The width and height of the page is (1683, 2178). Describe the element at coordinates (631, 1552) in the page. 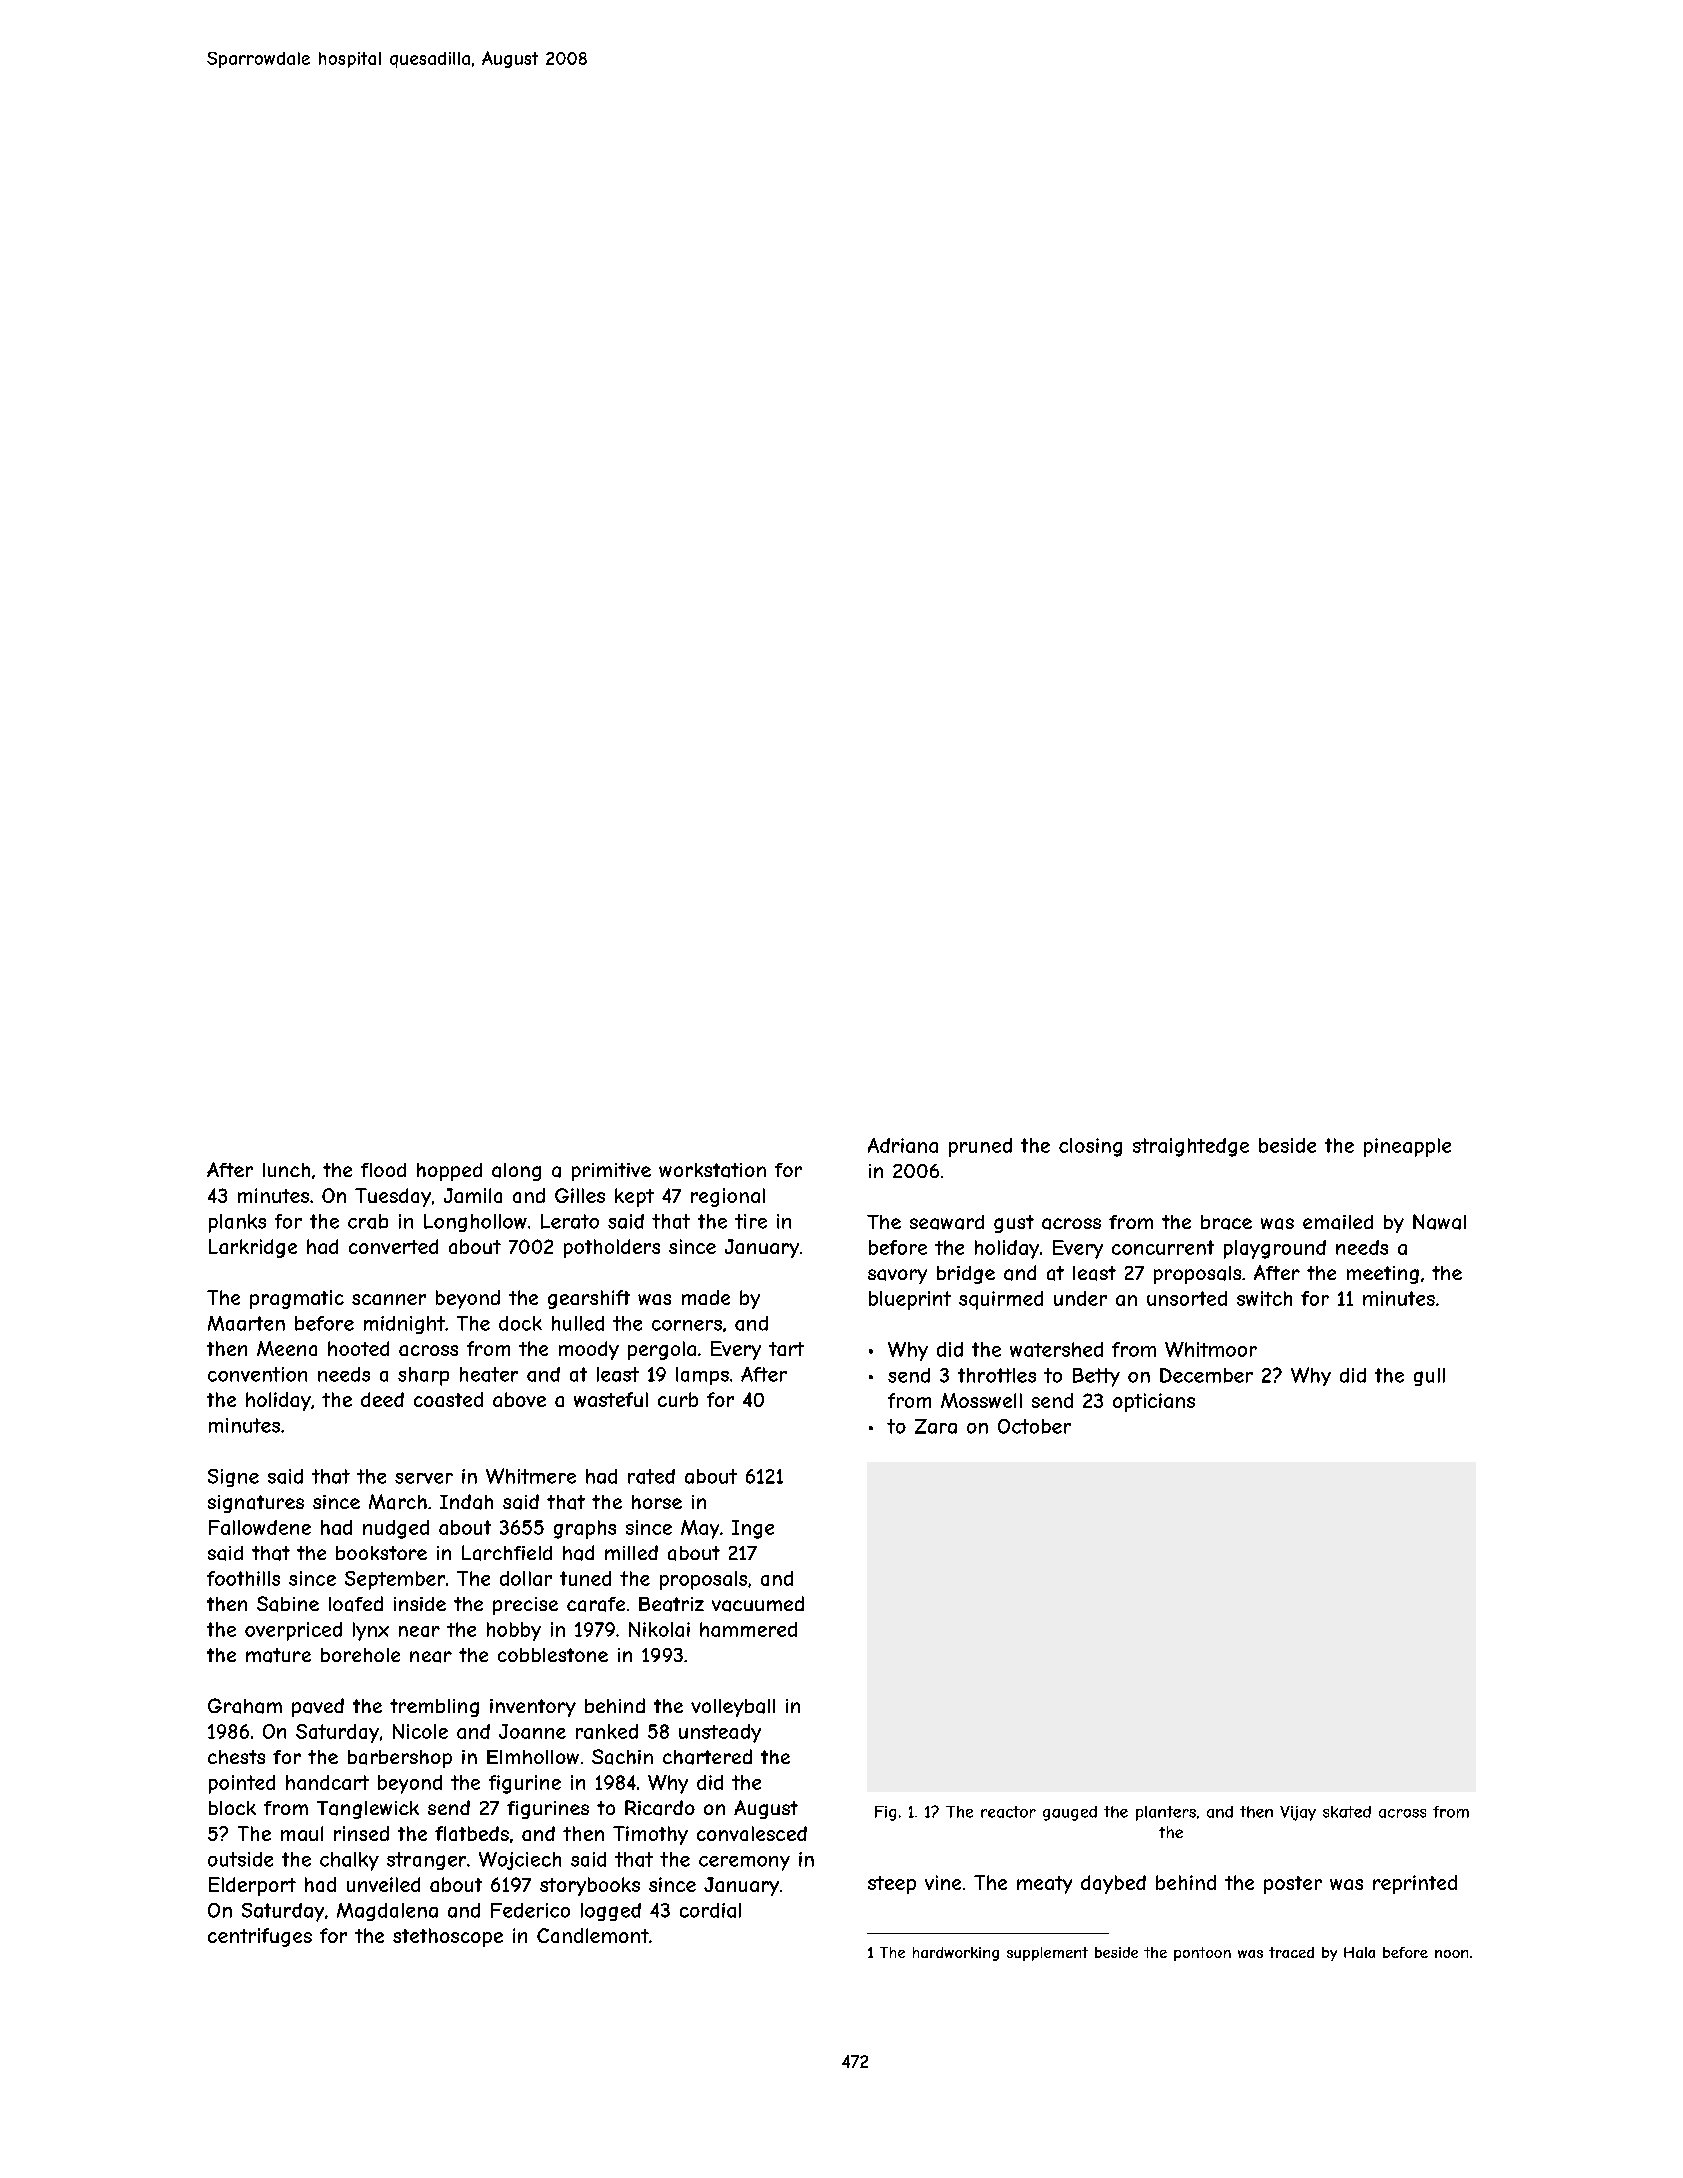

I see `milled` at that location.
